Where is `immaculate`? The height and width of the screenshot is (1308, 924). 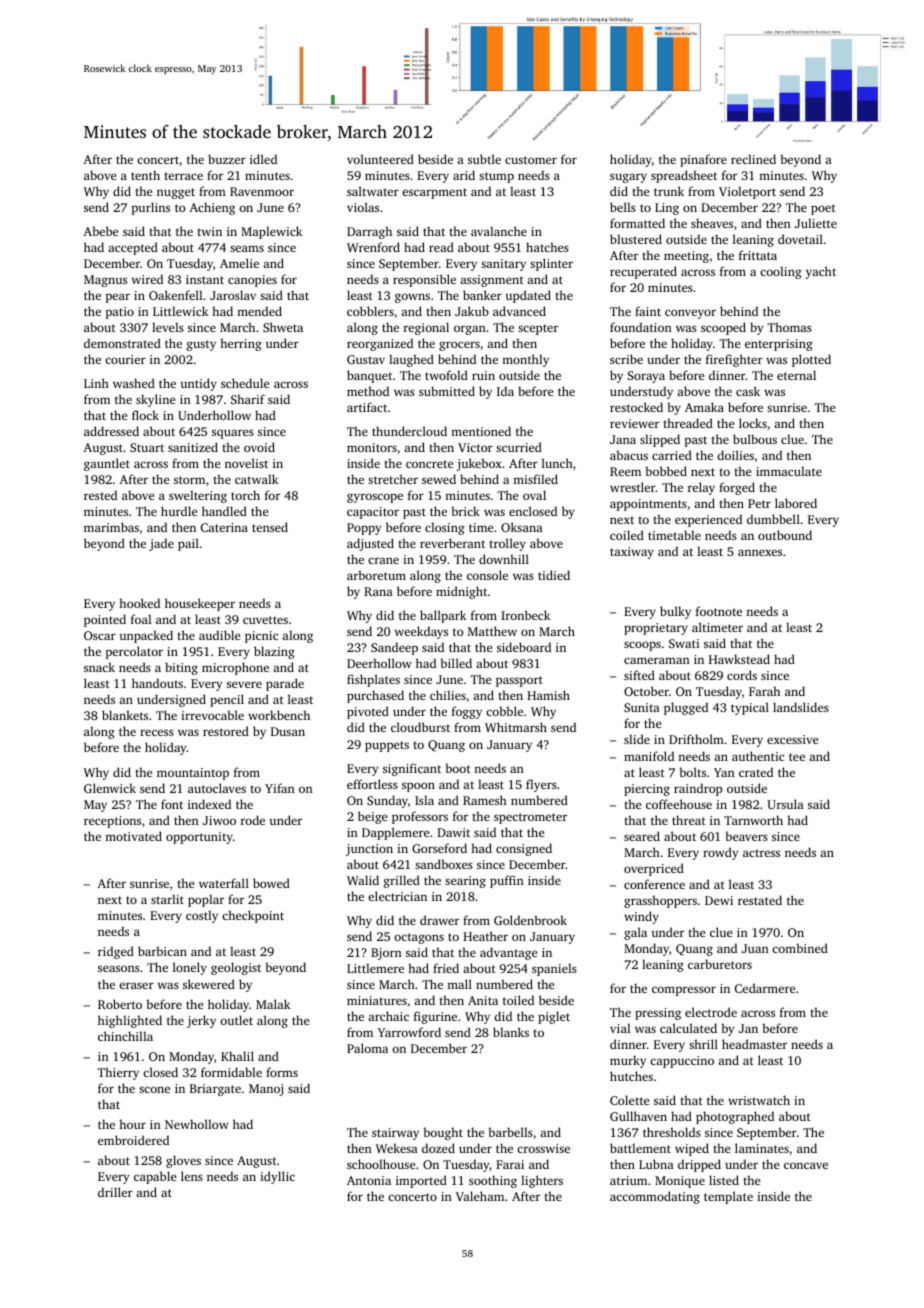 immaculate is located at coordinates (789, 471).
